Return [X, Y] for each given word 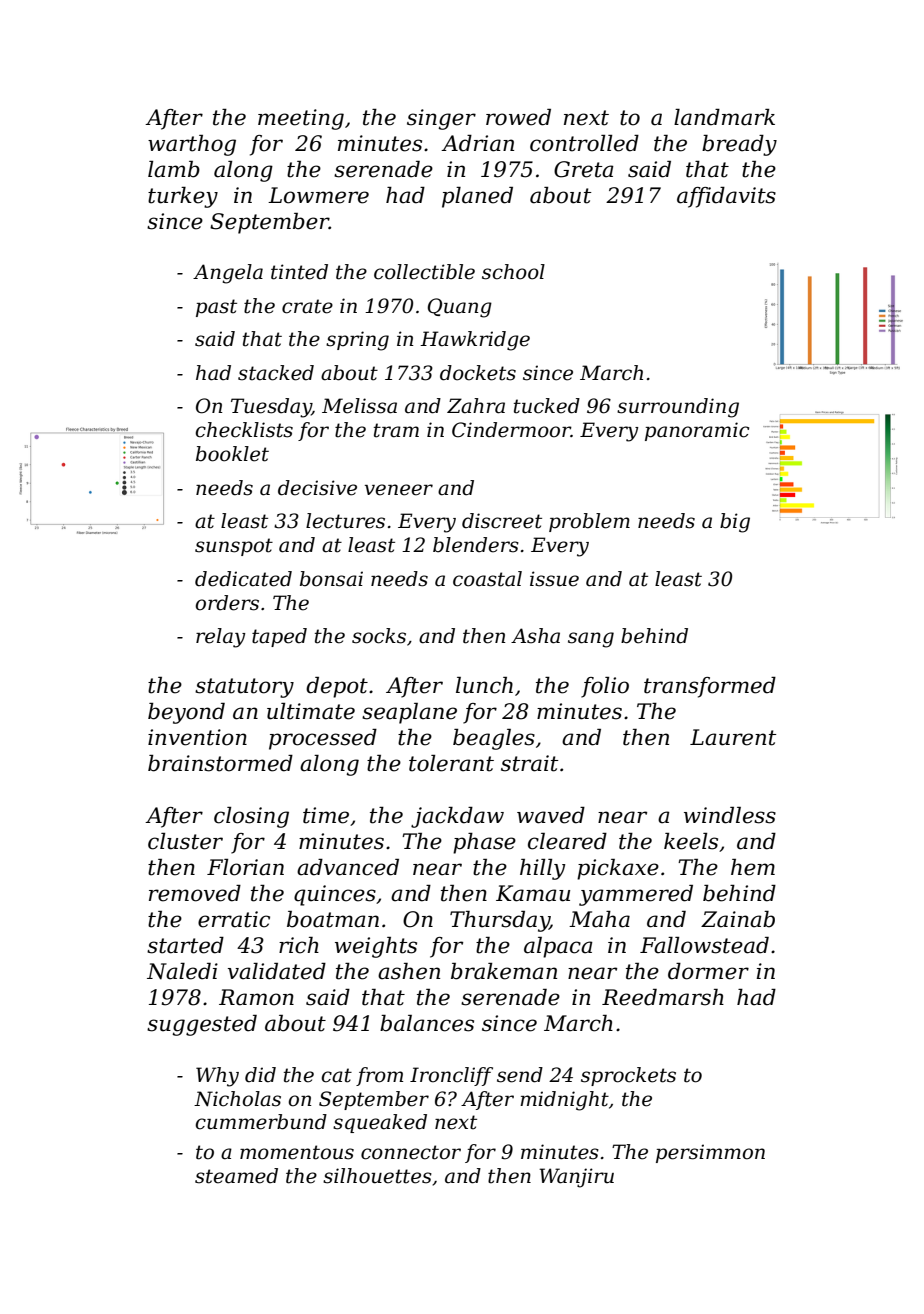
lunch [484, 685]
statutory [244, 688]
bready [739, 145]
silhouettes [377, 1176]
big [735, 523]
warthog [192, 145]
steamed [236, 1176]
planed [477, 197]
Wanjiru [576, 1178]
